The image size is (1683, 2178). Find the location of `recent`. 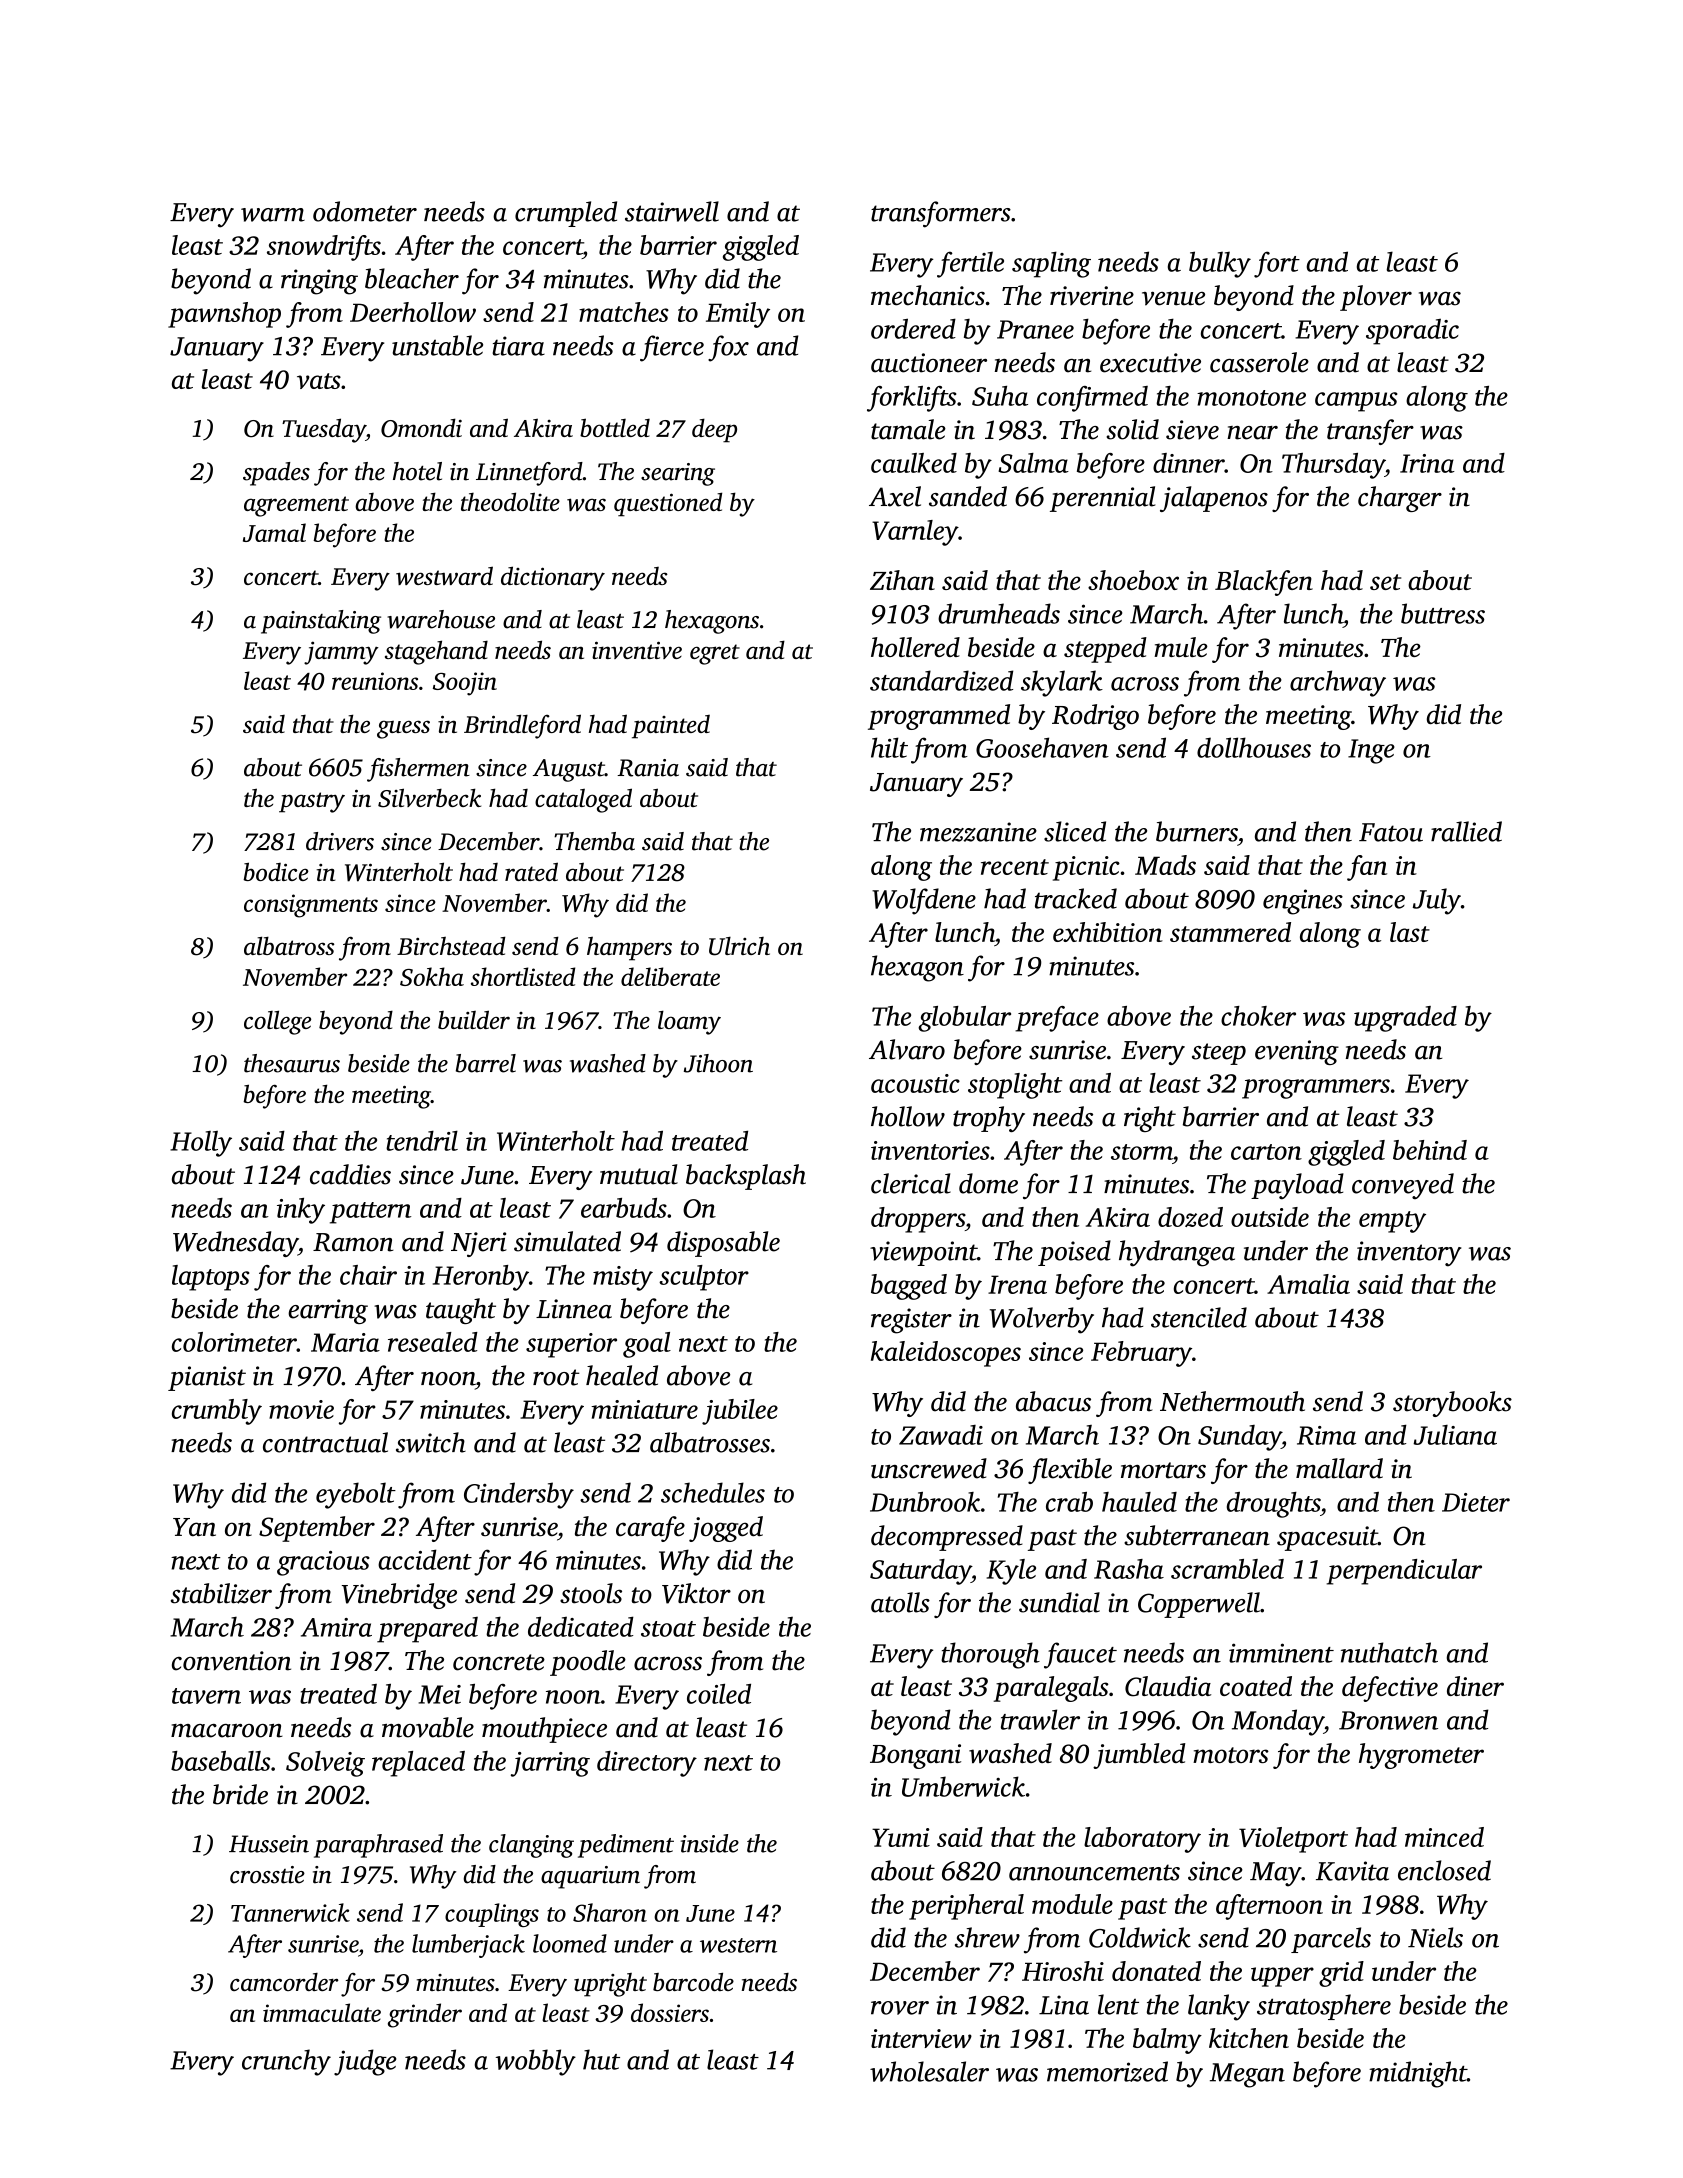

recent is located at coordinates (1015, 867).
